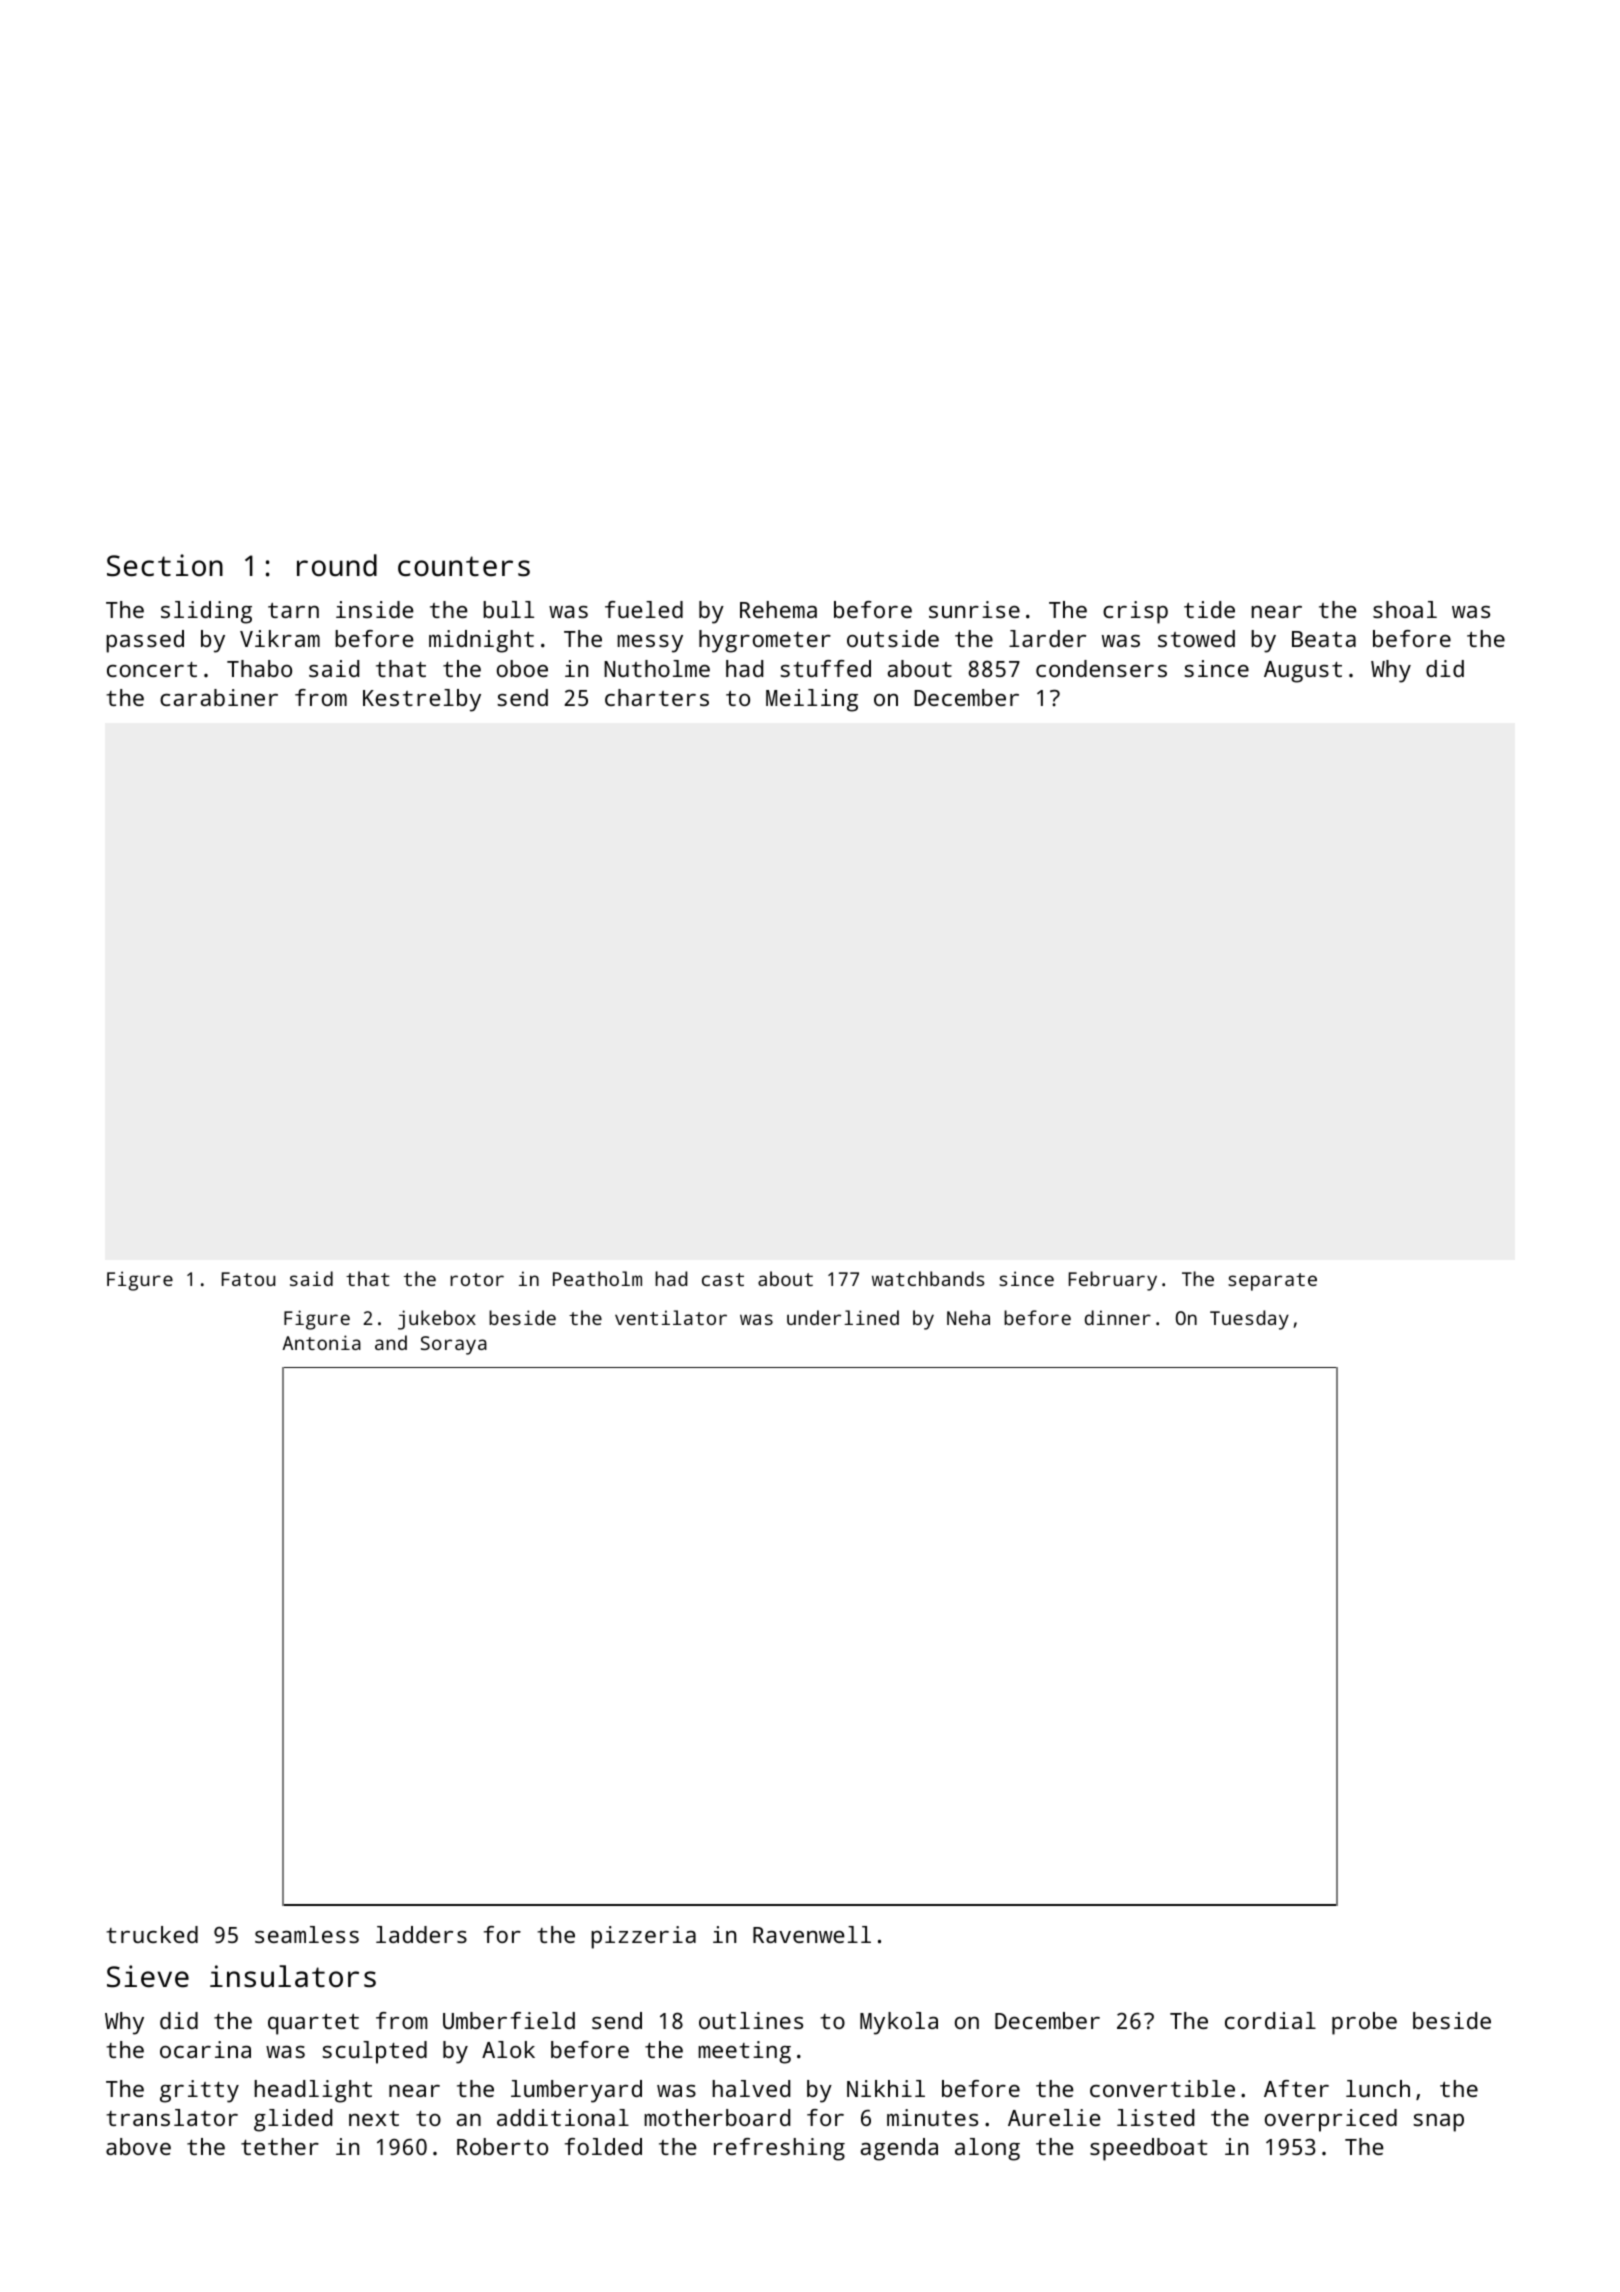 This image has width=1620, height=2292. What do you see at coordinates (1209, 609) in the image?
I see `tide` at bounding box center [1209, 609].
